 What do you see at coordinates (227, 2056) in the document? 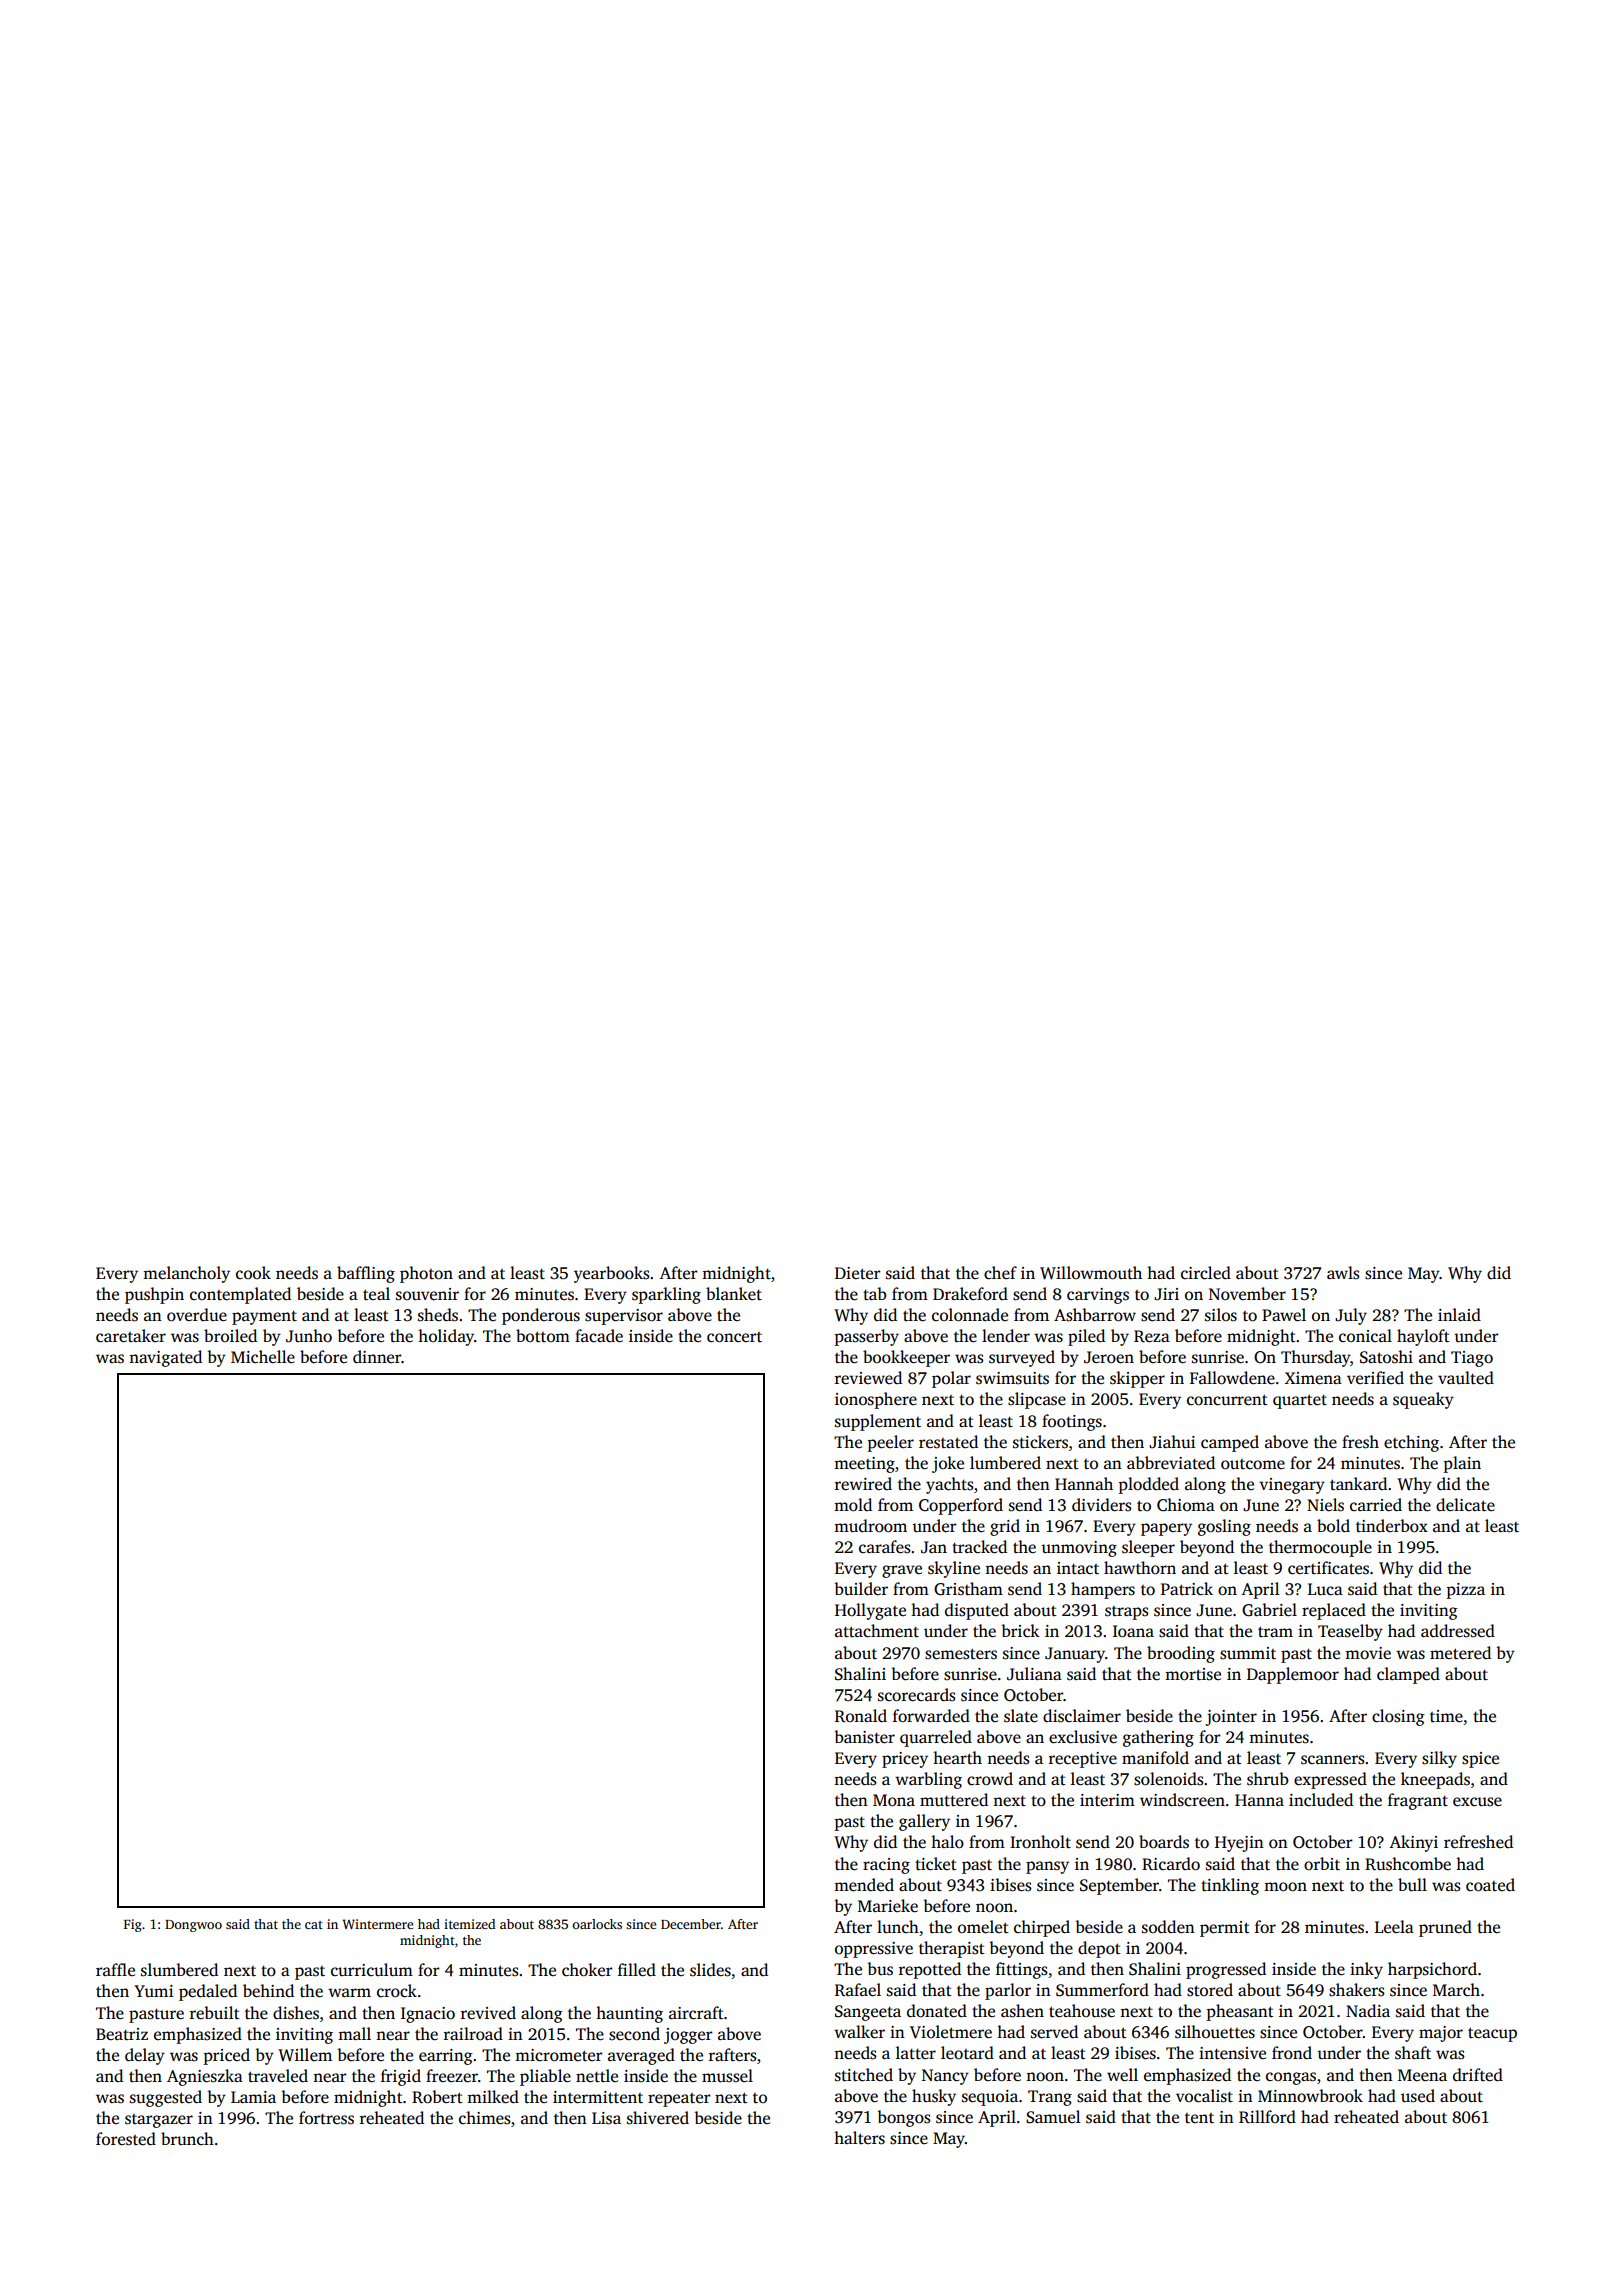
I see `priced` at bounding box center [227, 2056].
